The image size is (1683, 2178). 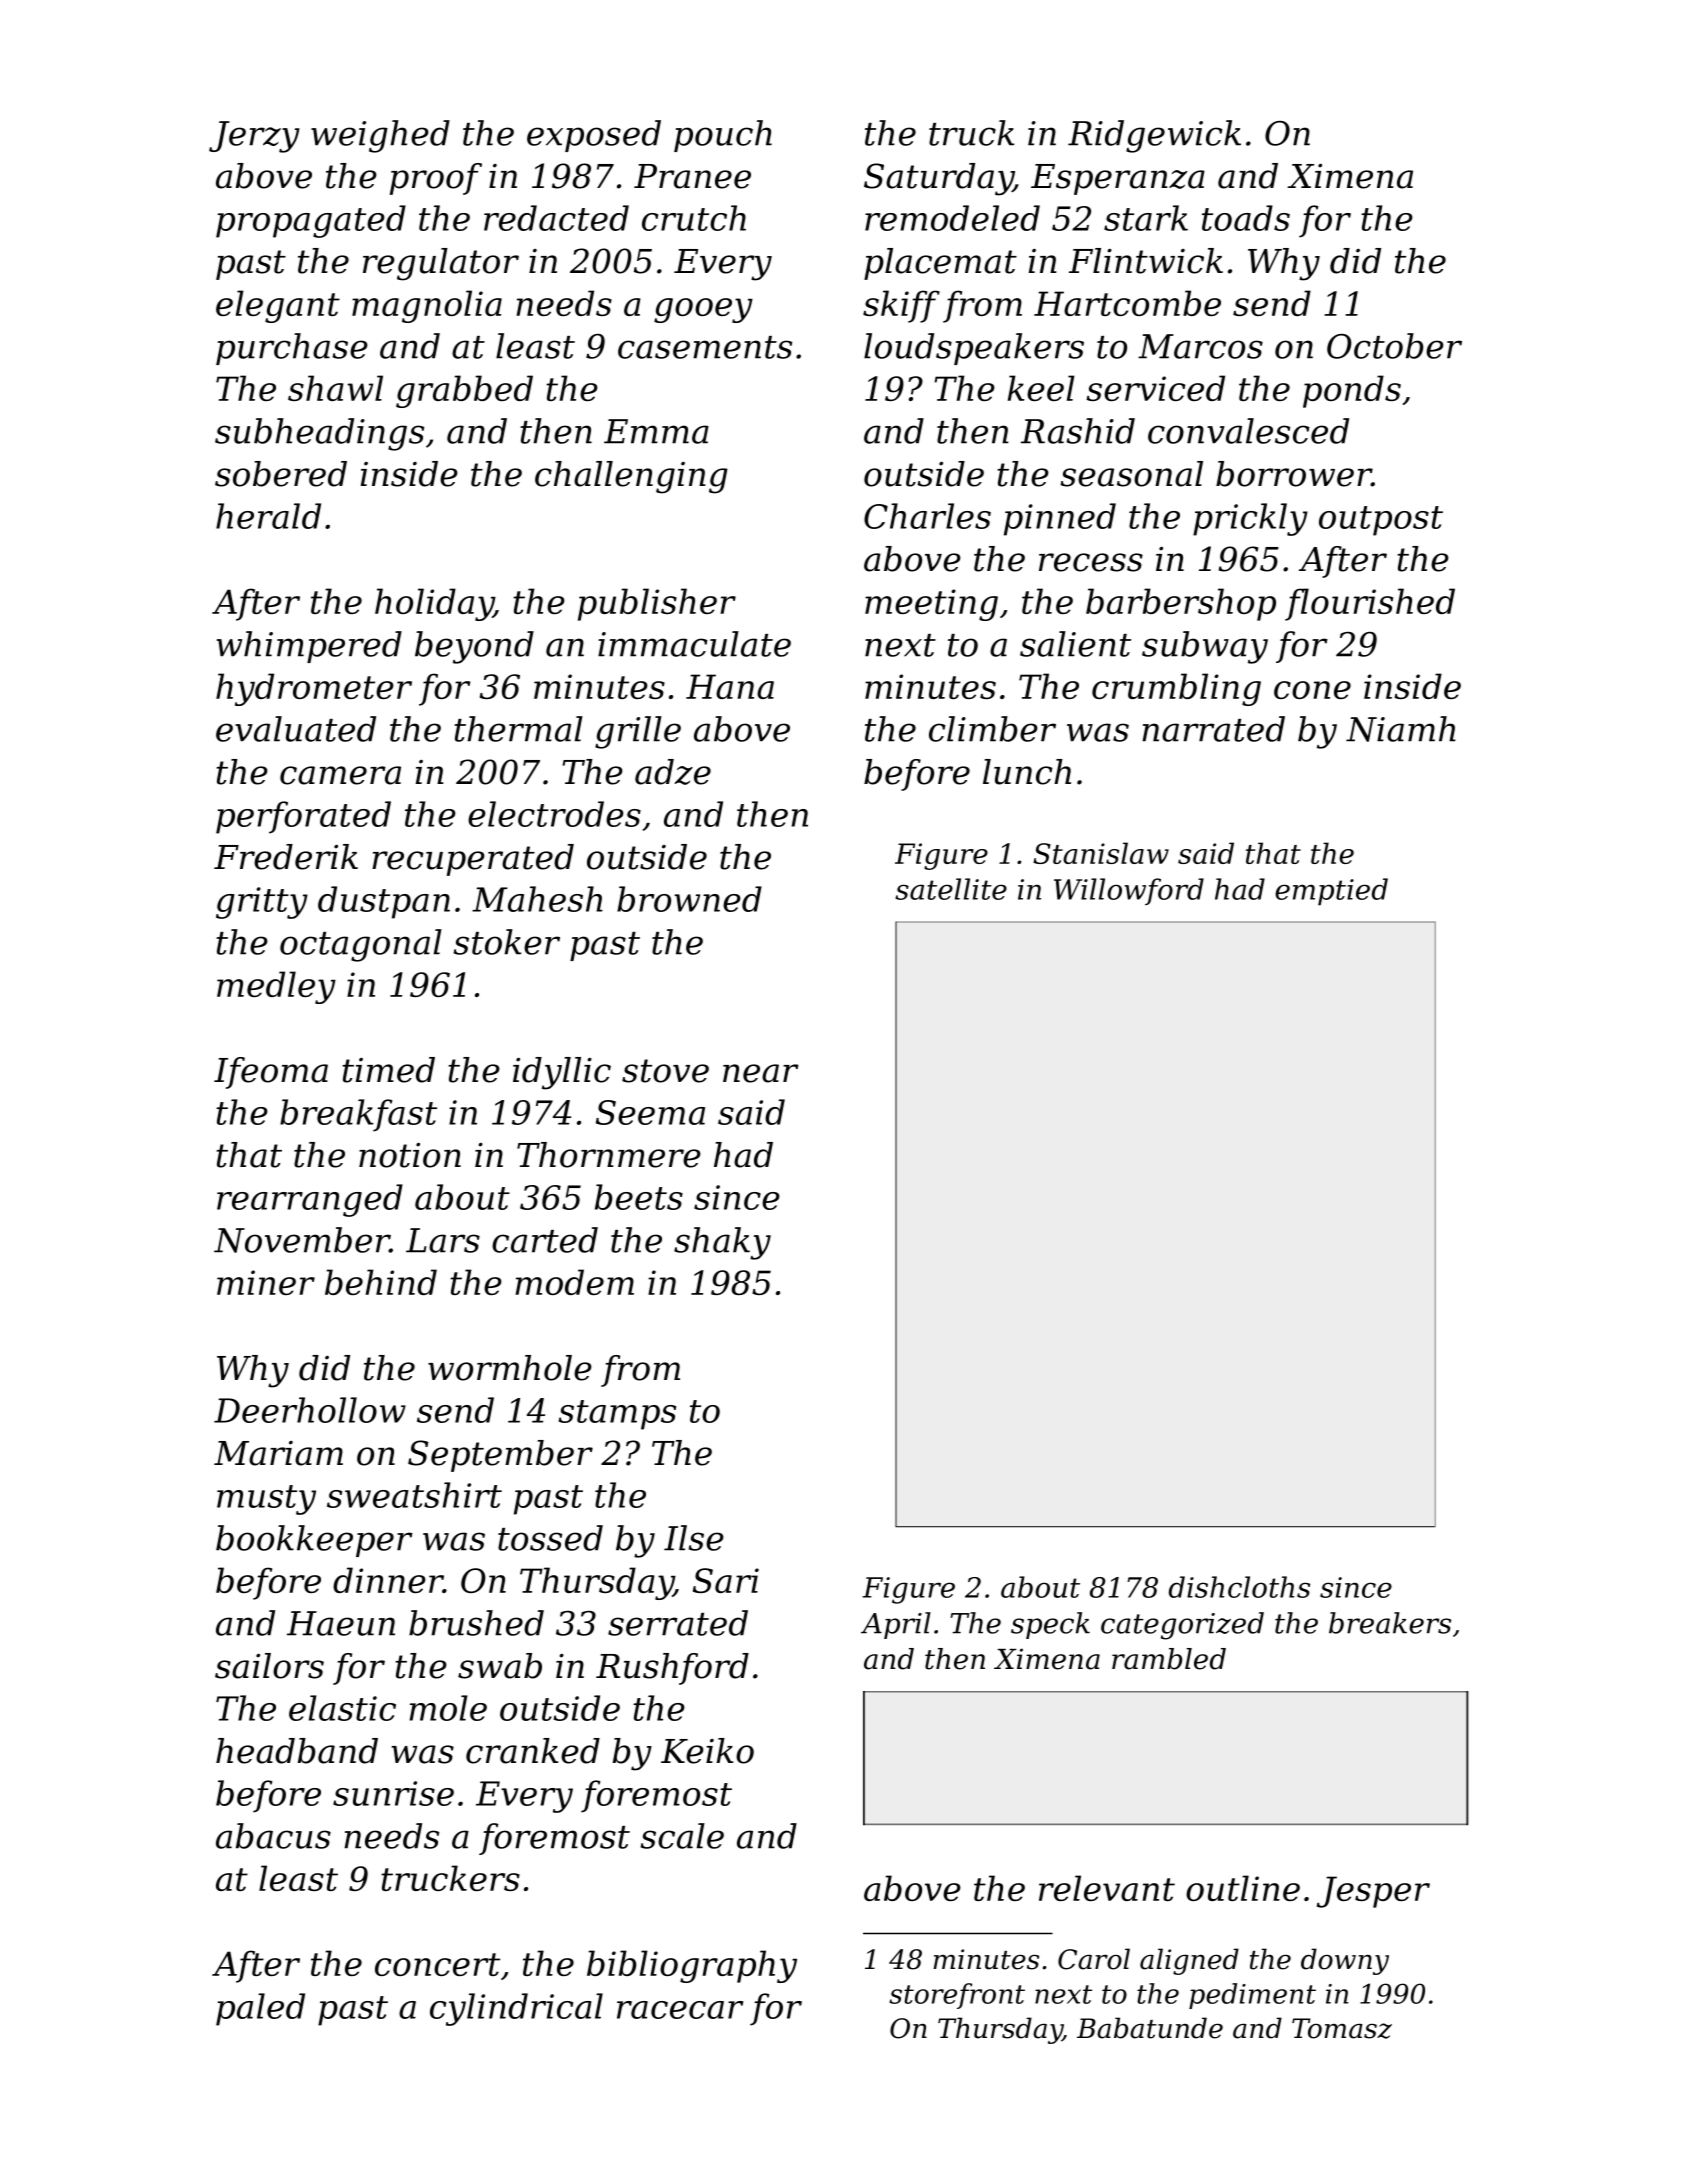 I want to click on storefront, so click(x=957, y=1996).
